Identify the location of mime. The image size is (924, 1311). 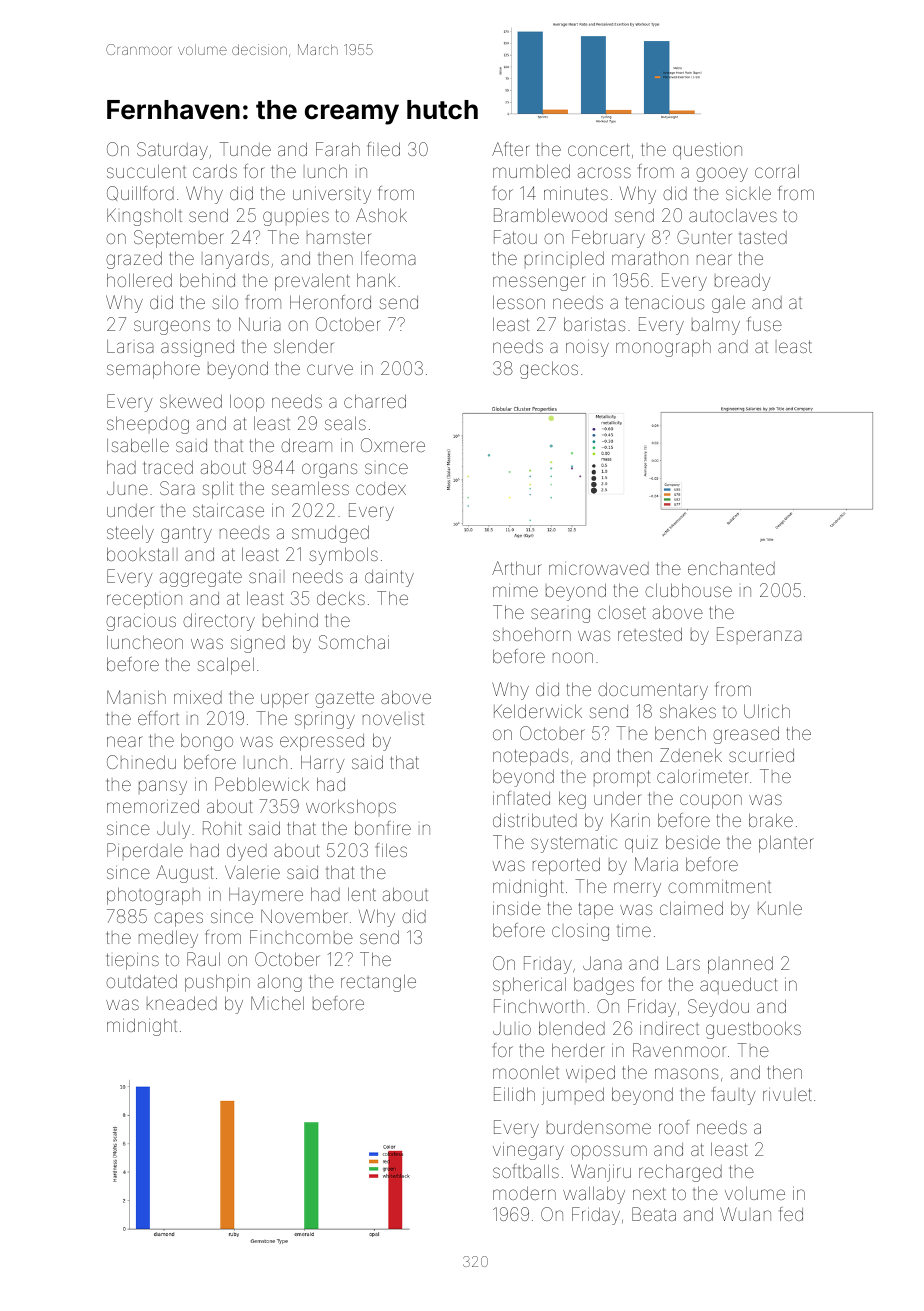
(515, 590).
